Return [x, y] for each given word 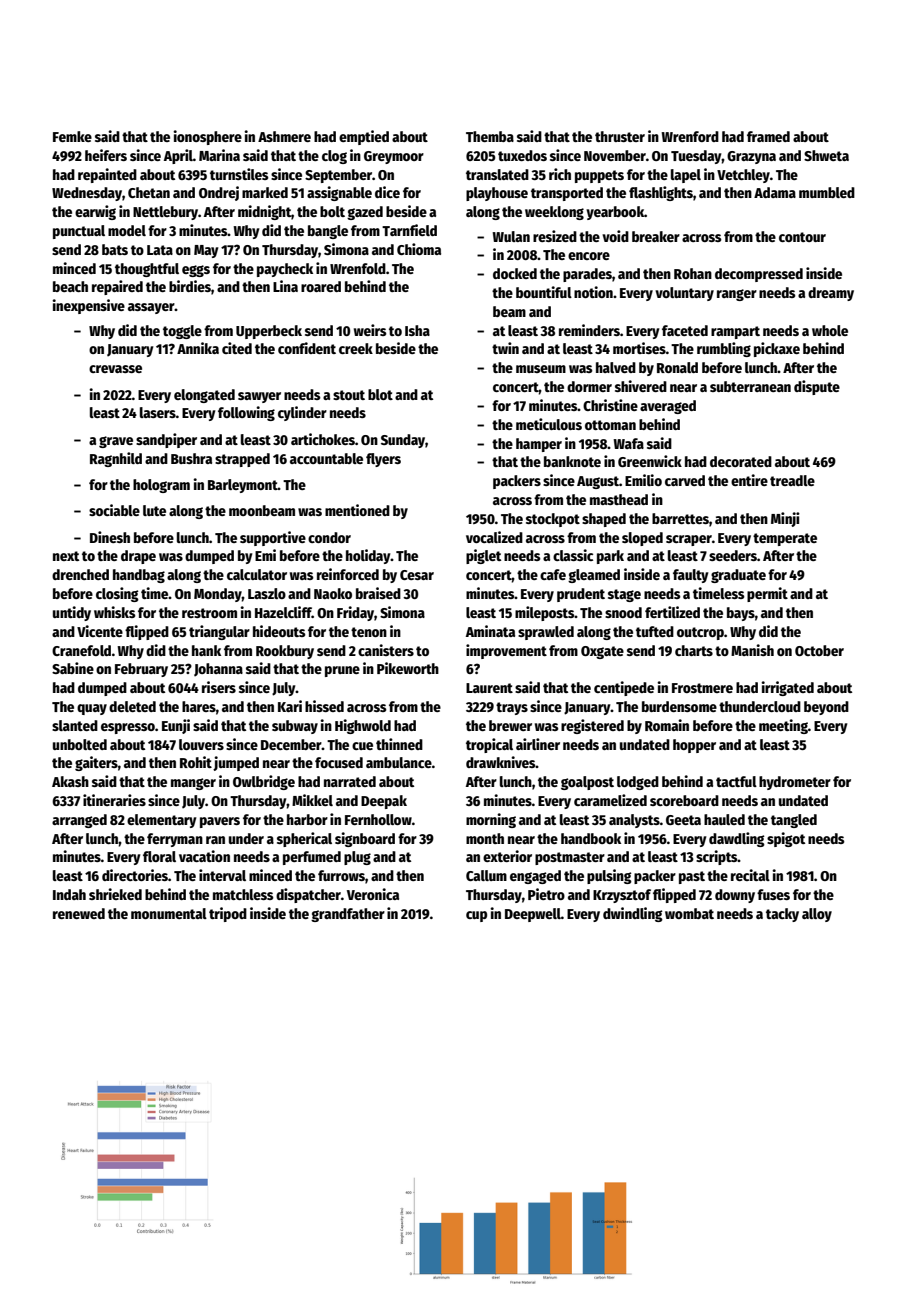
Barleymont [243, 486]
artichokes [323, 439]
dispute [817, 387]
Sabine [73, 668]
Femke [72, 136]
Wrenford [690, 136]
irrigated [787, 688]
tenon [369, 632]
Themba [490, 136]
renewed [79, 913]
